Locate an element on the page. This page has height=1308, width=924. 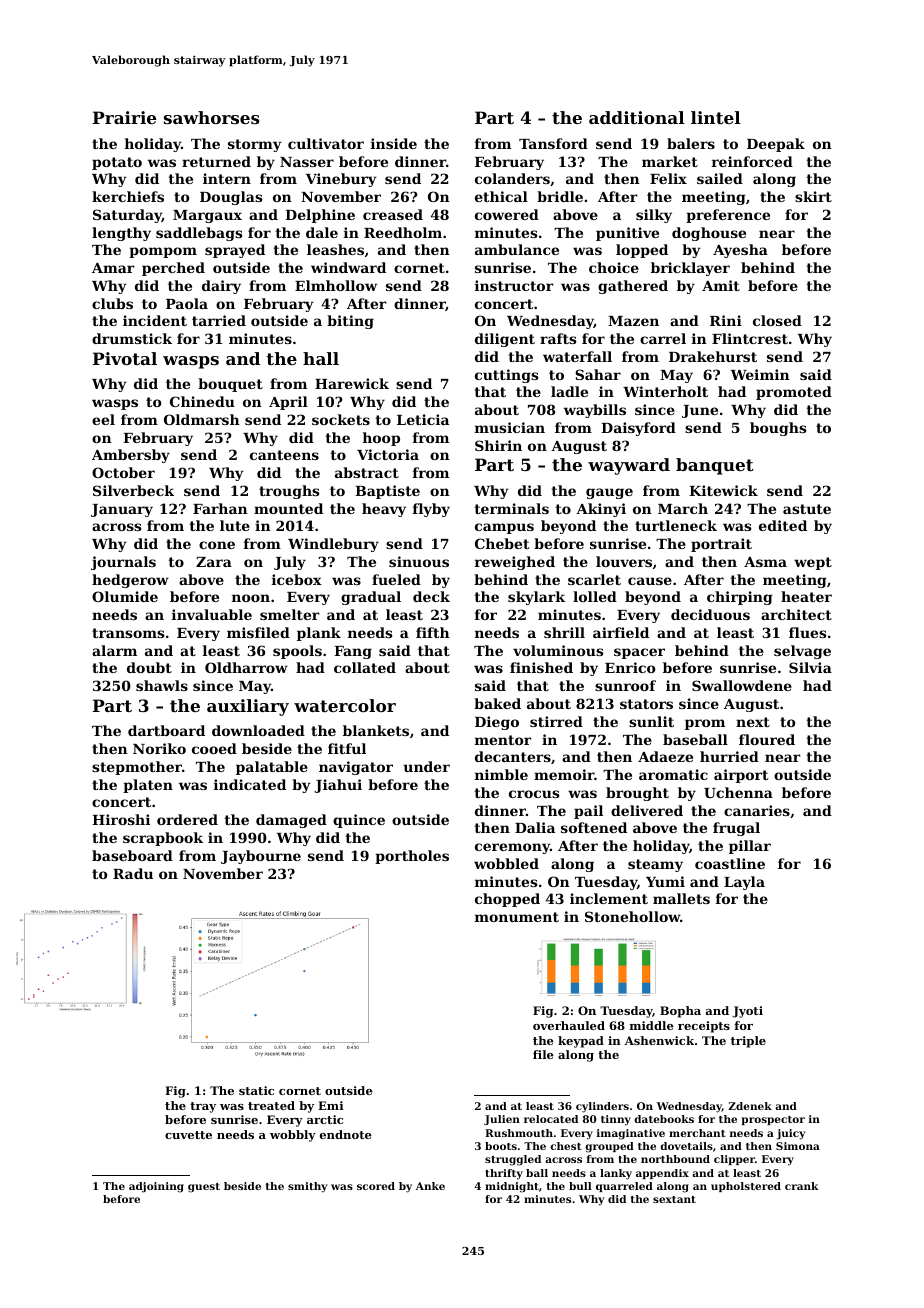
adjoining is located at coordinates (156, 1187).
